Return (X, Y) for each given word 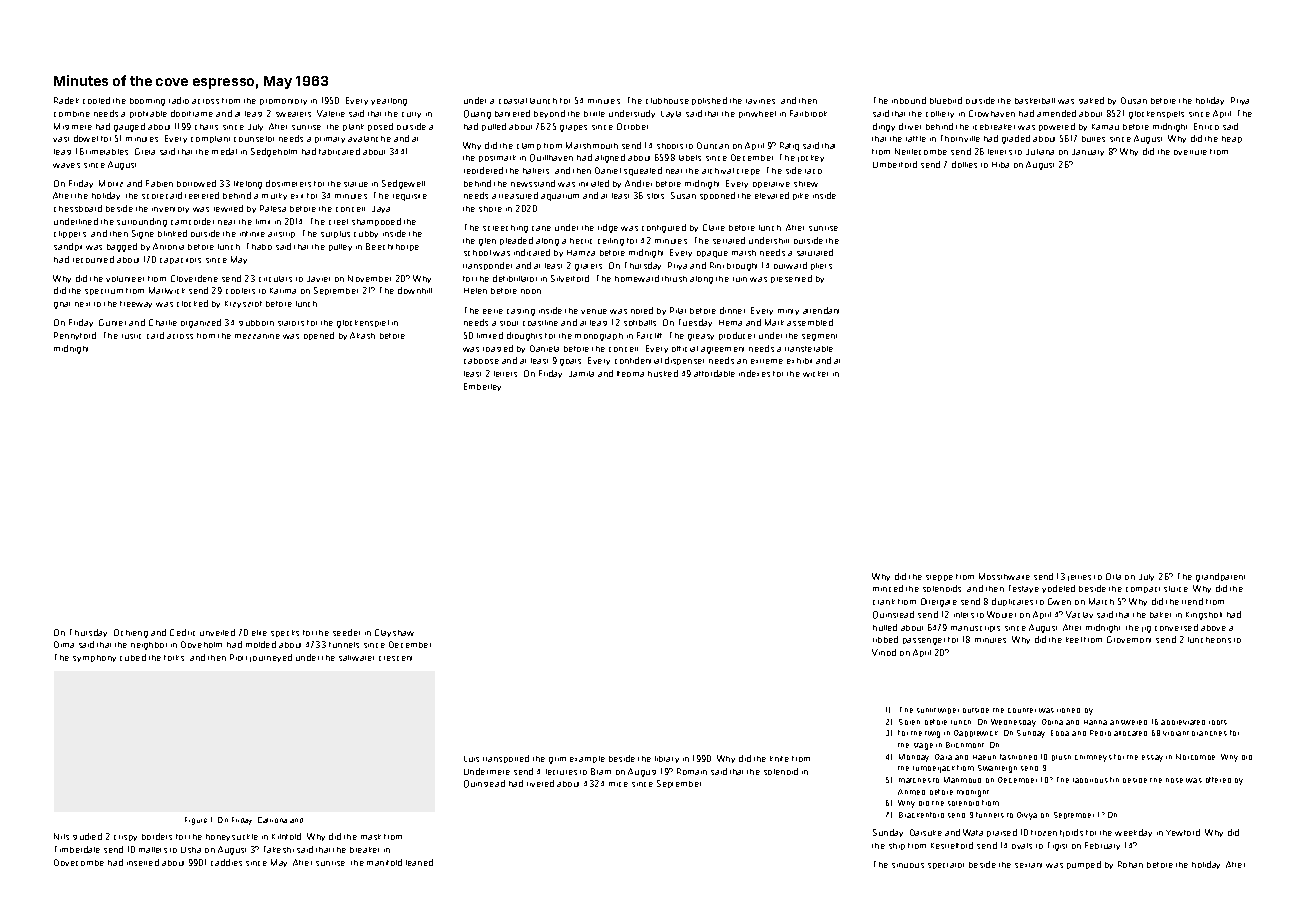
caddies (226, 862)
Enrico (1206, 126)
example (587, 759)
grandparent (1220, 577)
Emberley (482, 387)
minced (888, 588)
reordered (483, 170)
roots (1218, 722)
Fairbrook (808, 113)
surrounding (142, 222)
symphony (94, 658)
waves (66, 165)
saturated (815, 252)
